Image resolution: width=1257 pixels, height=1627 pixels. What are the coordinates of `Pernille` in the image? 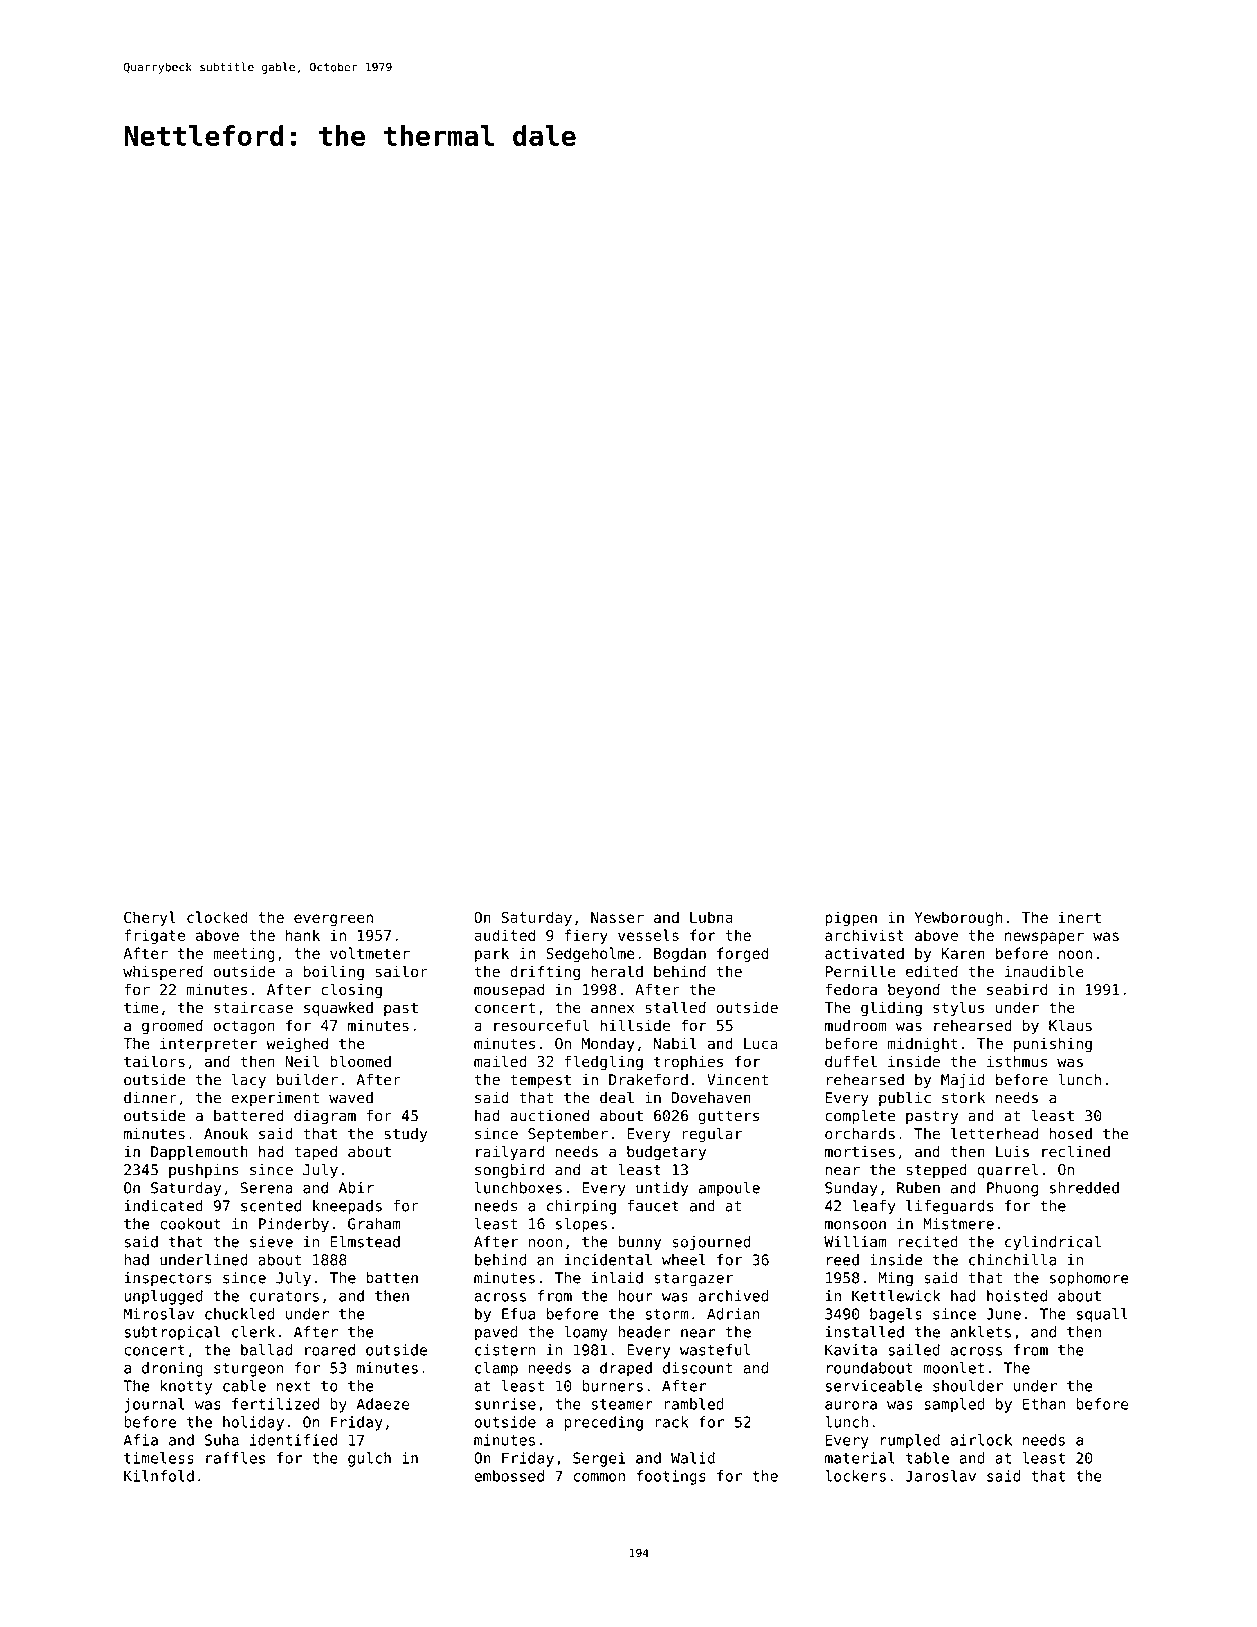 It's located at (860, 971).
